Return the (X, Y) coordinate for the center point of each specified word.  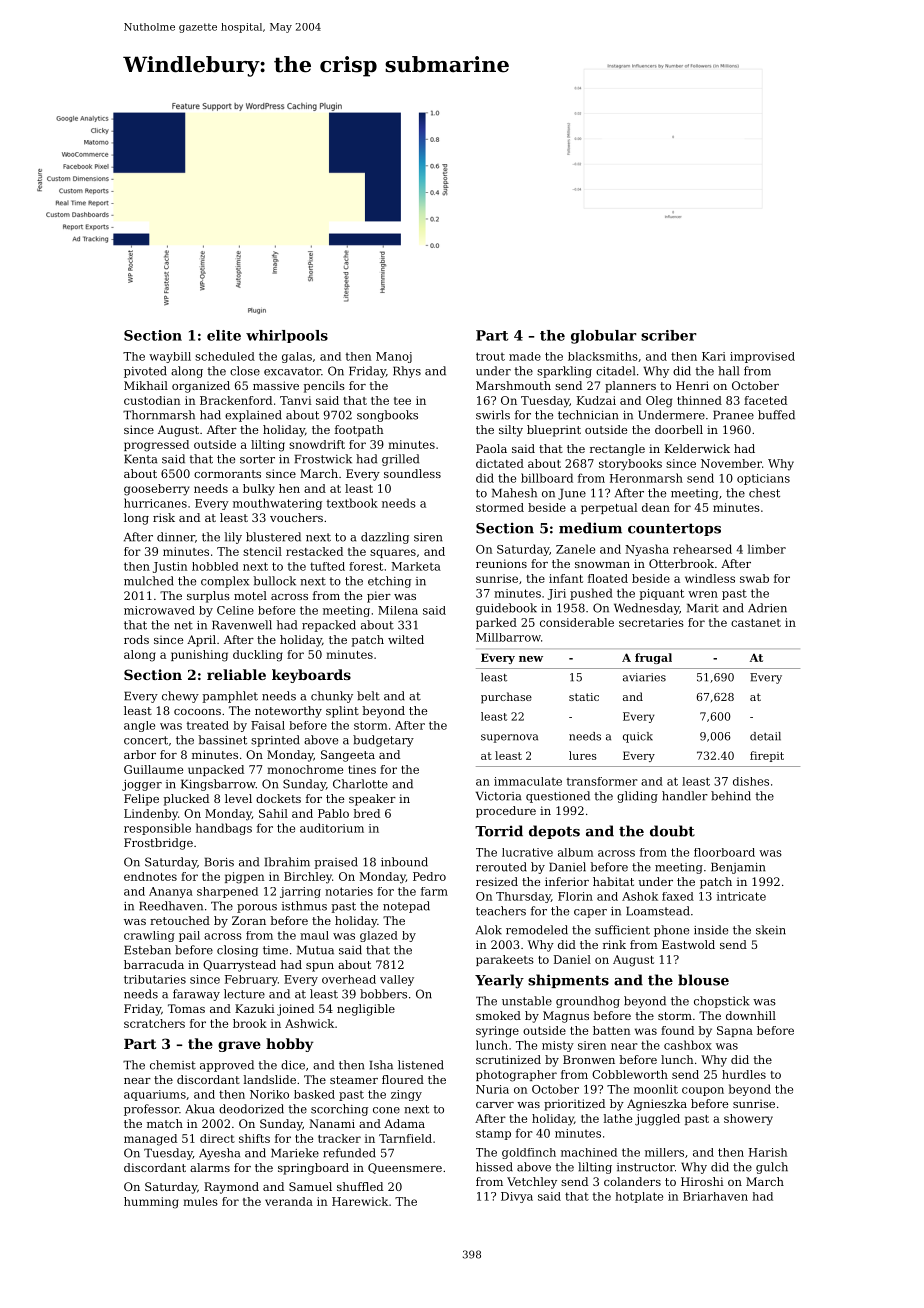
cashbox (688, 1045)
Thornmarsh (159, 415)
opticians (763, 479)
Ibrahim (287, 862)
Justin (170, 567)
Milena (398, 610)
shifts (254, 1138)
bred (366, 813)
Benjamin (738, 868)
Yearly (499, 981)
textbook (352, 503)
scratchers (154, 1023)
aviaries (644, 677)
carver (495, 1105)
